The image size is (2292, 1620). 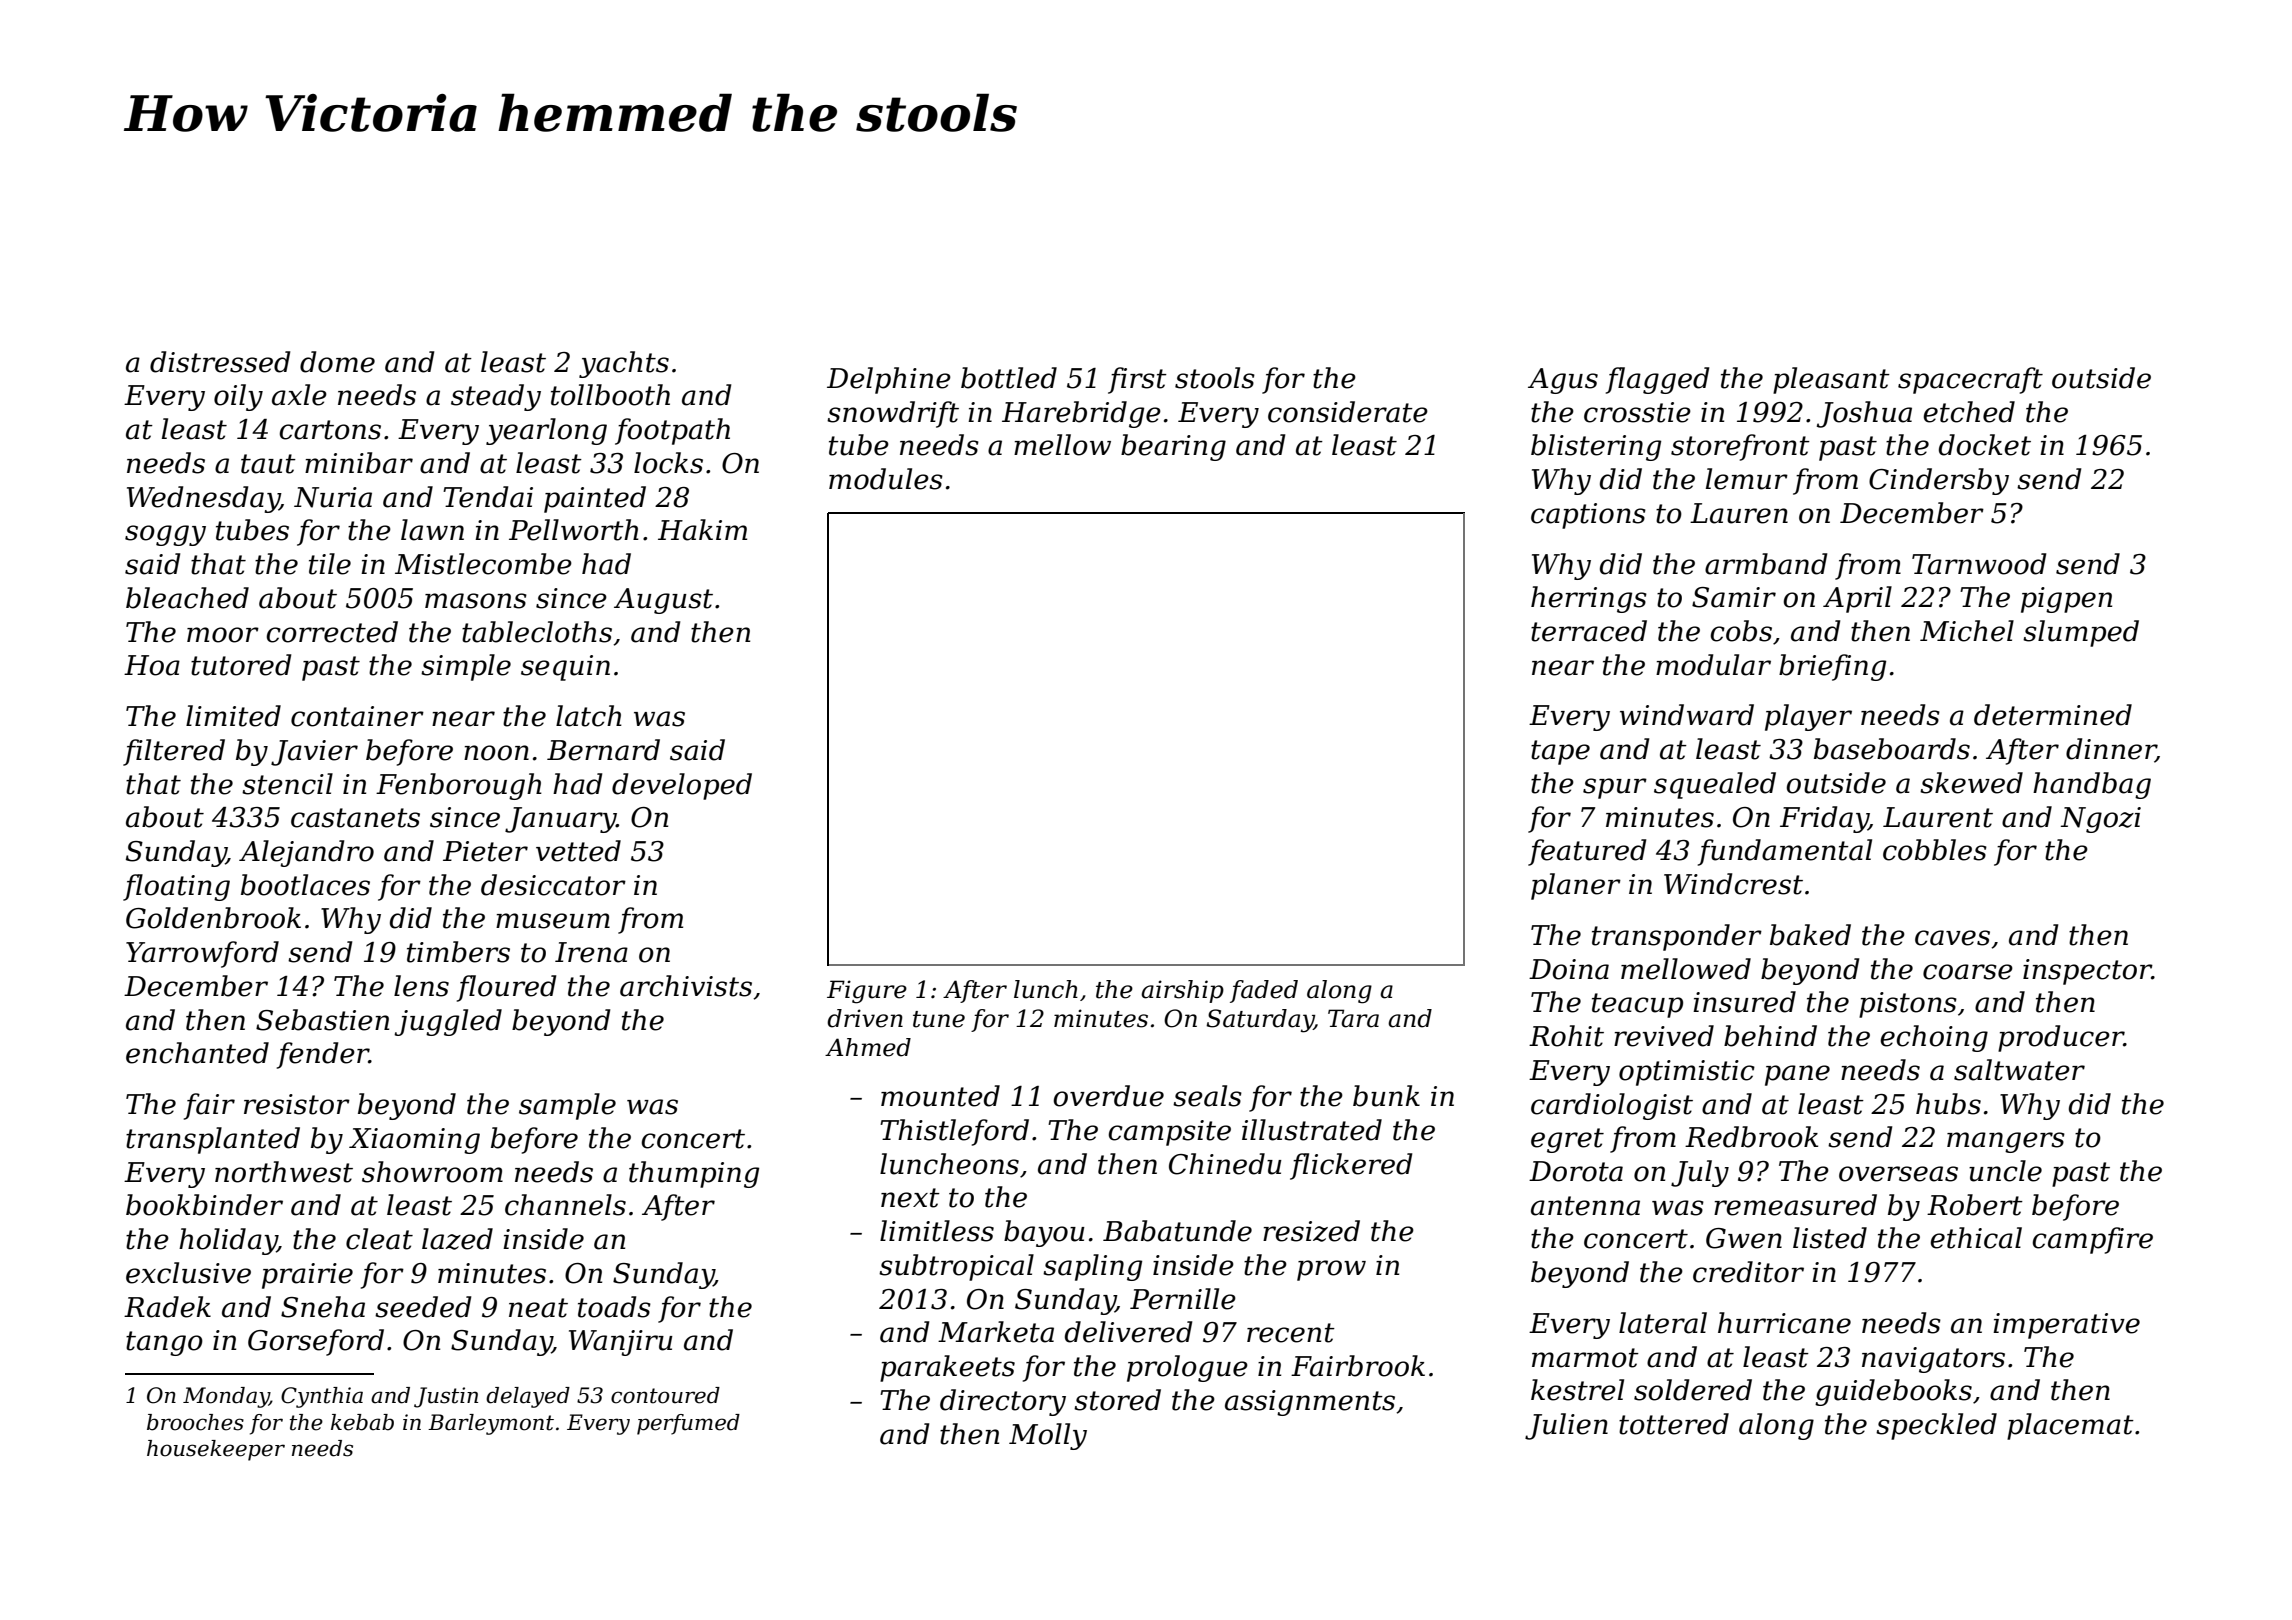 What do you see at coordinates (682, 786) in the page?
I see `developed` at bounding box center [682, 786].
